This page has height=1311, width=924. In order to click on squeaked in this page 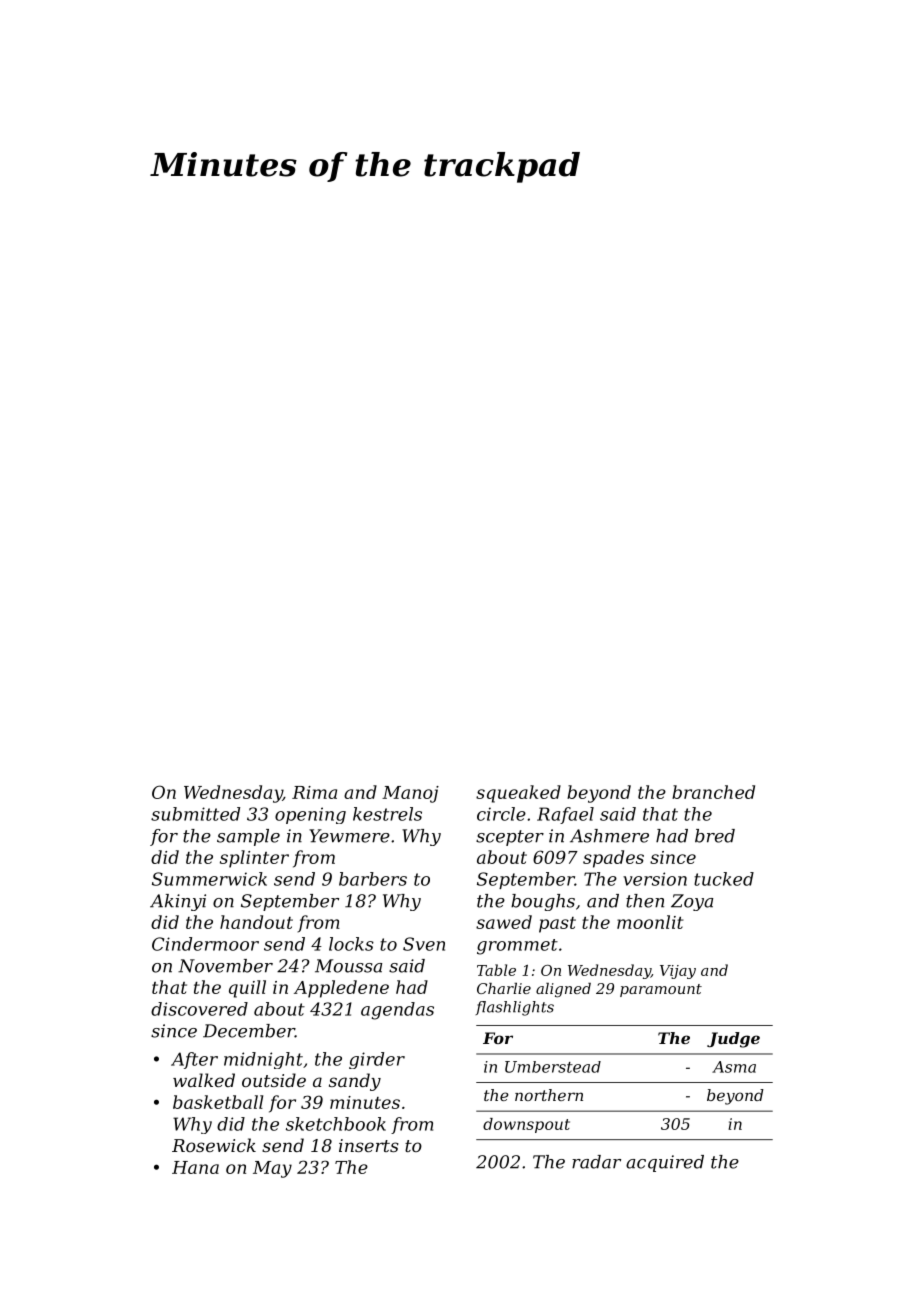, I will do `click(518, 794)`.
